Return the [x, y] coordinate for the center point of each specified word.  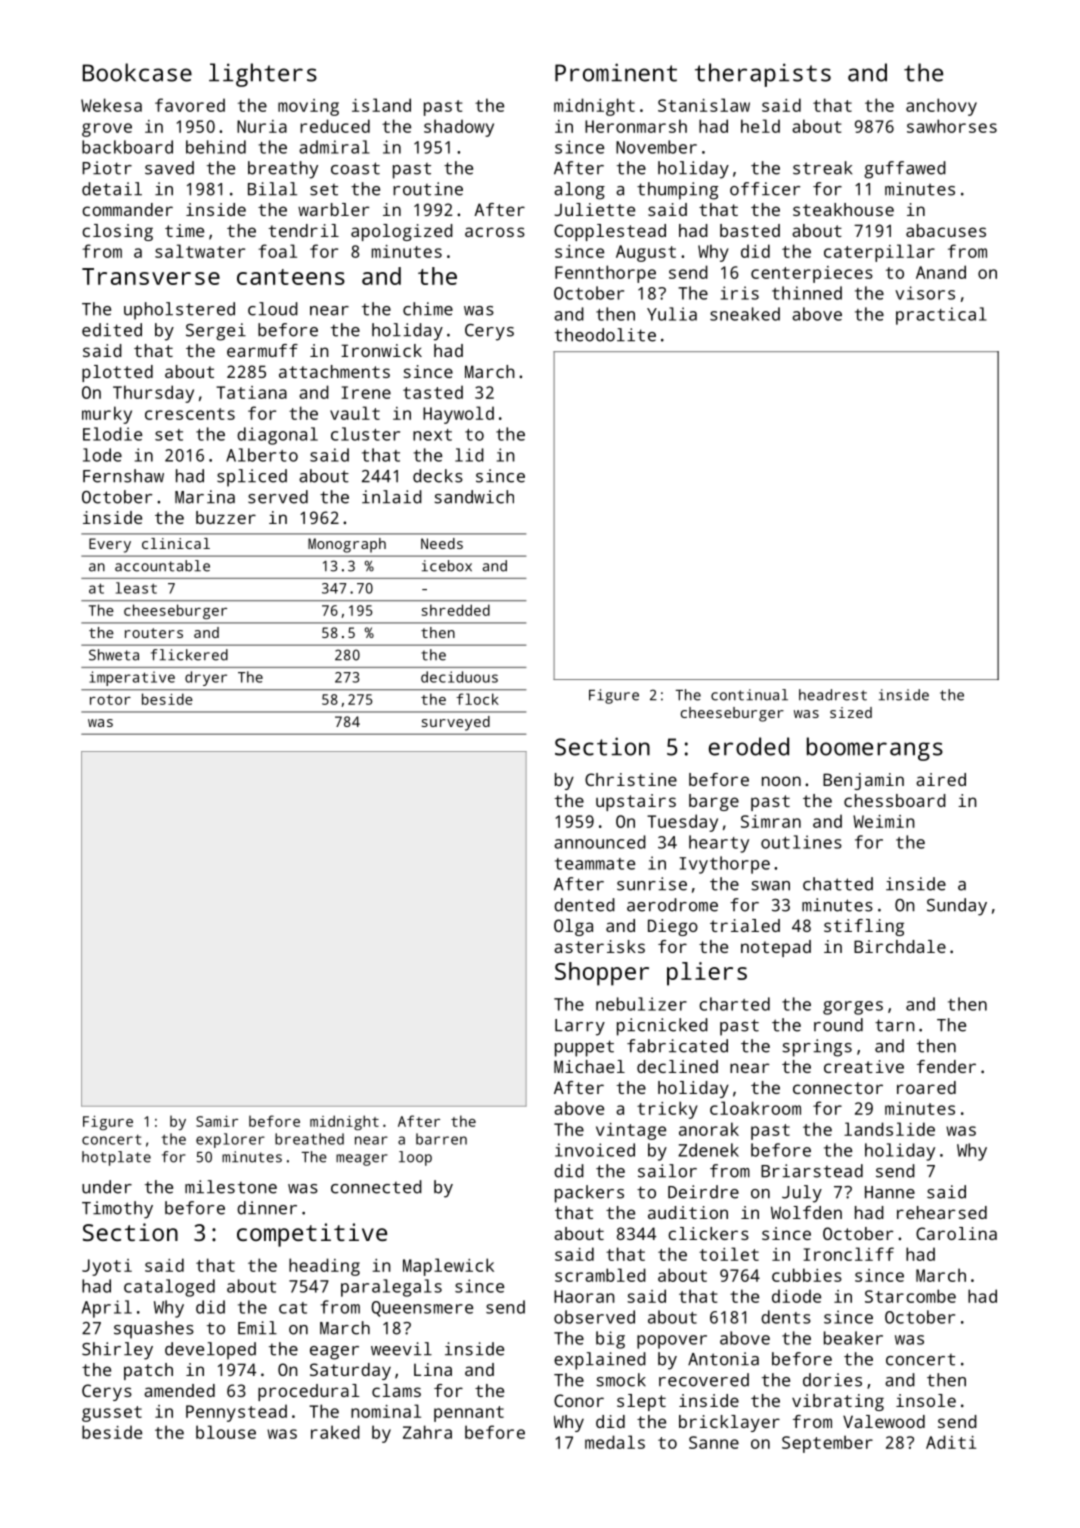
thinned [807, 293]
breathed [309, 1139]
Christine [631, 779]
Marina [205, 497]
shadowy [459, 128]
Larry [580, 1027]
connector [838, 1088]
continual [749, 695]
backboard [127, 147]
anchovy [941, 107]
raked [335, 1432]
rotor [110, 700]
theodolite [605, 335]
